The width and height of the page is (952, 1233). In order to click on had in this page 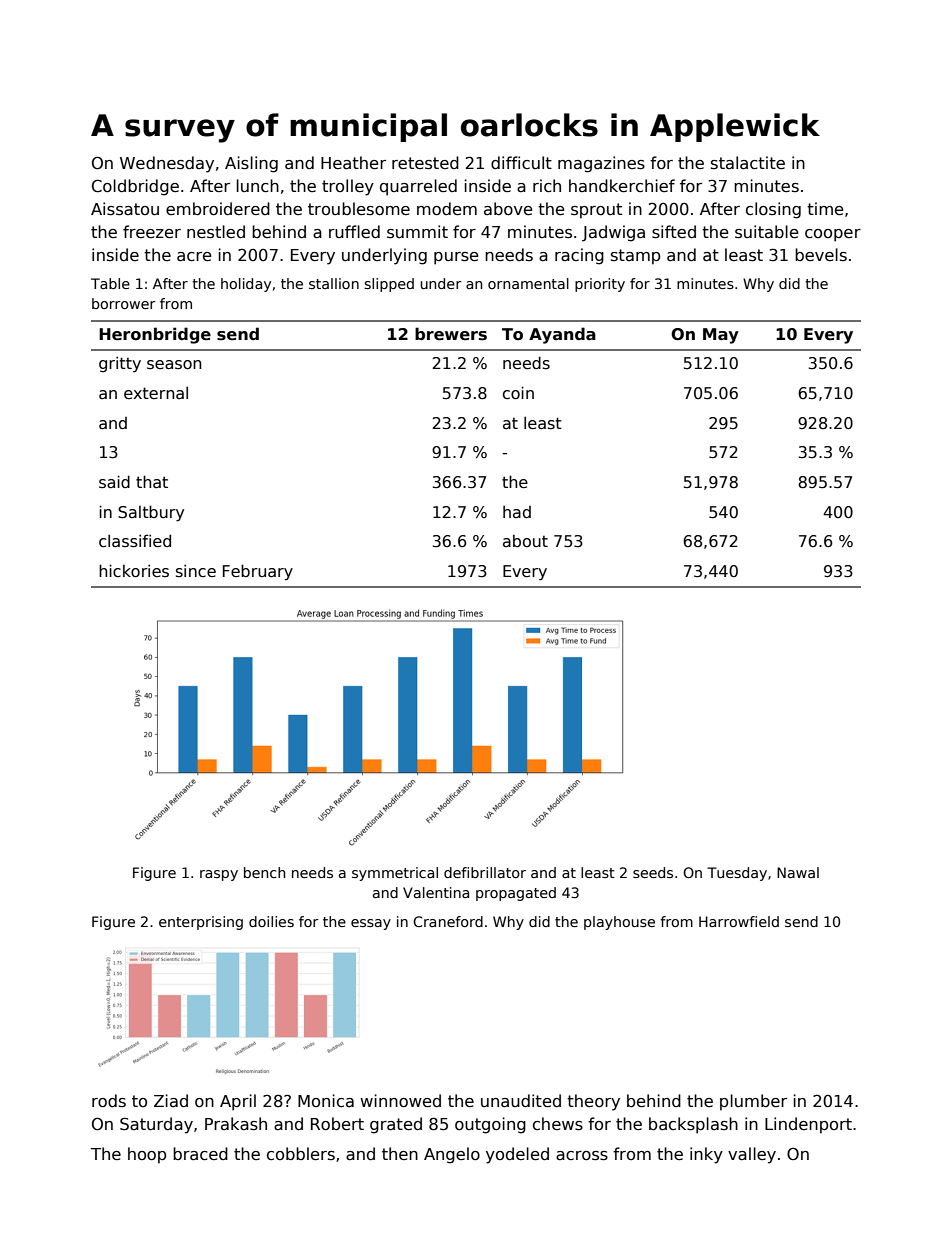, I will do `click(517, 512)`.
